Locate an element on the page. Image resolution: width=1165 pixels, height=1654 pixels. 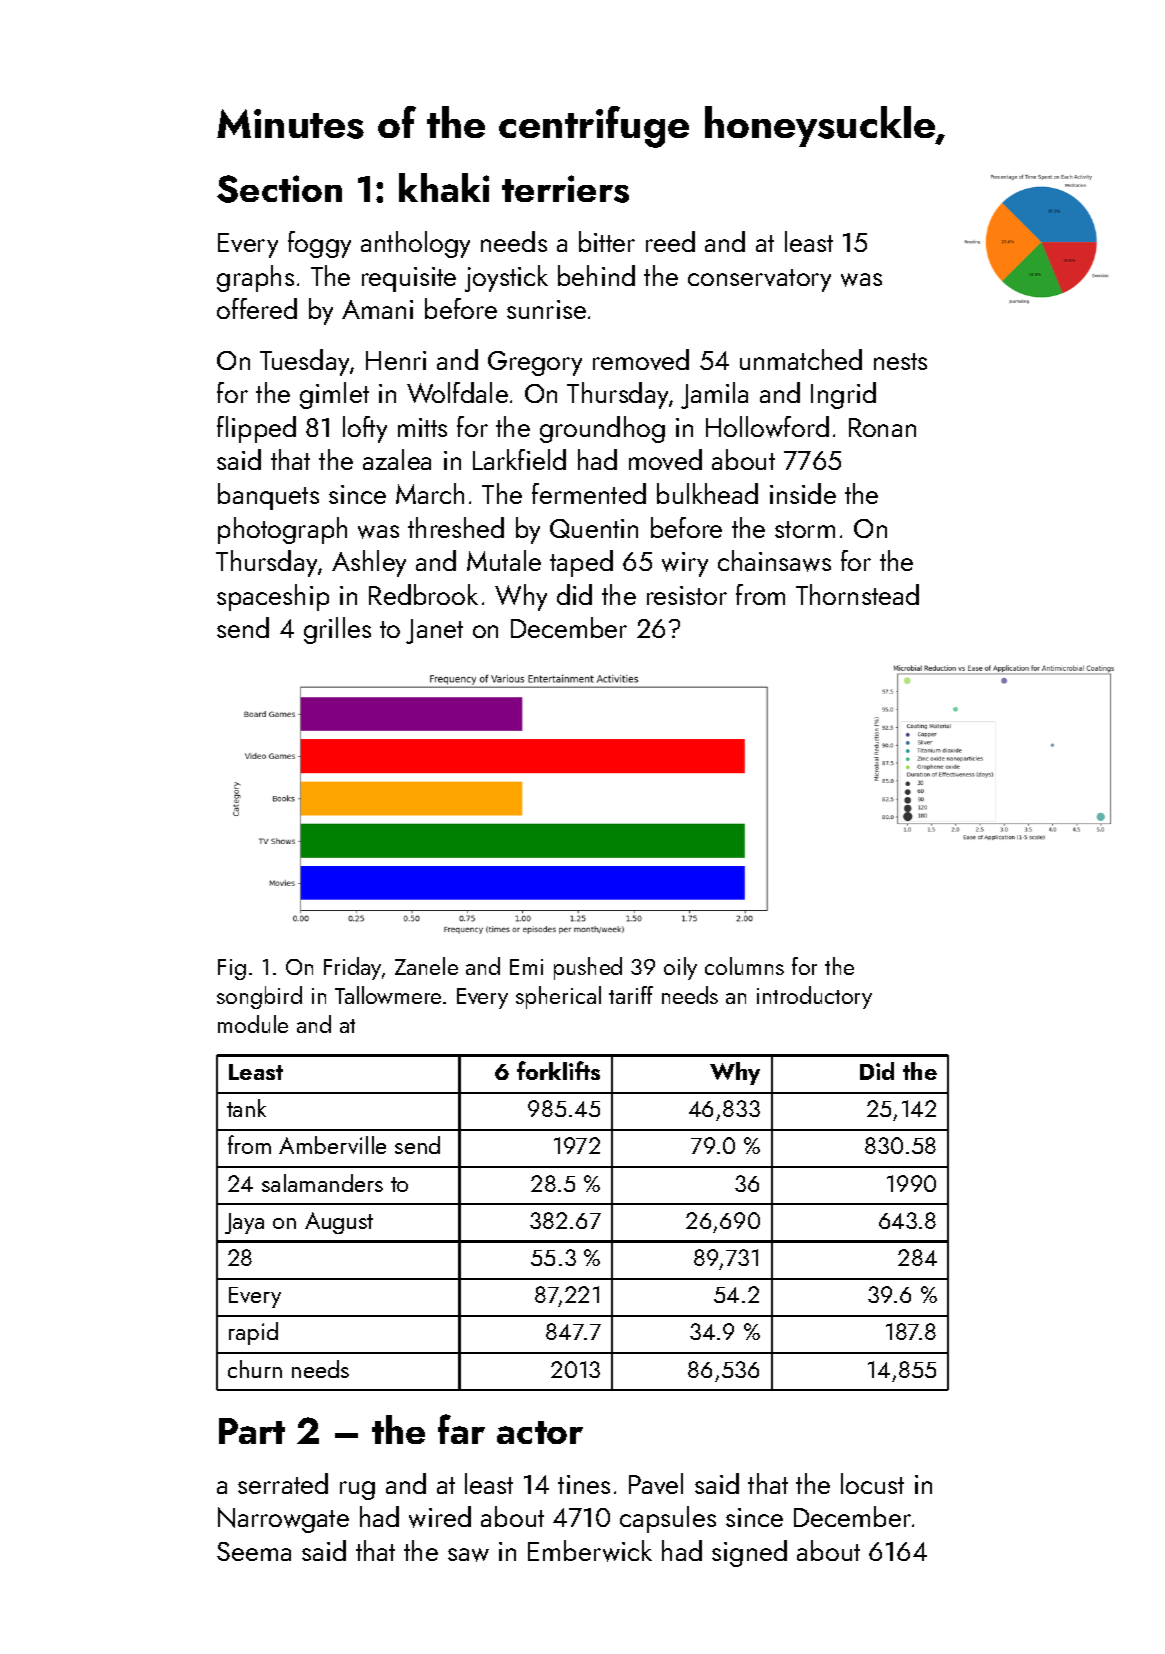
conservatory is located at coordinates (759, 280).
